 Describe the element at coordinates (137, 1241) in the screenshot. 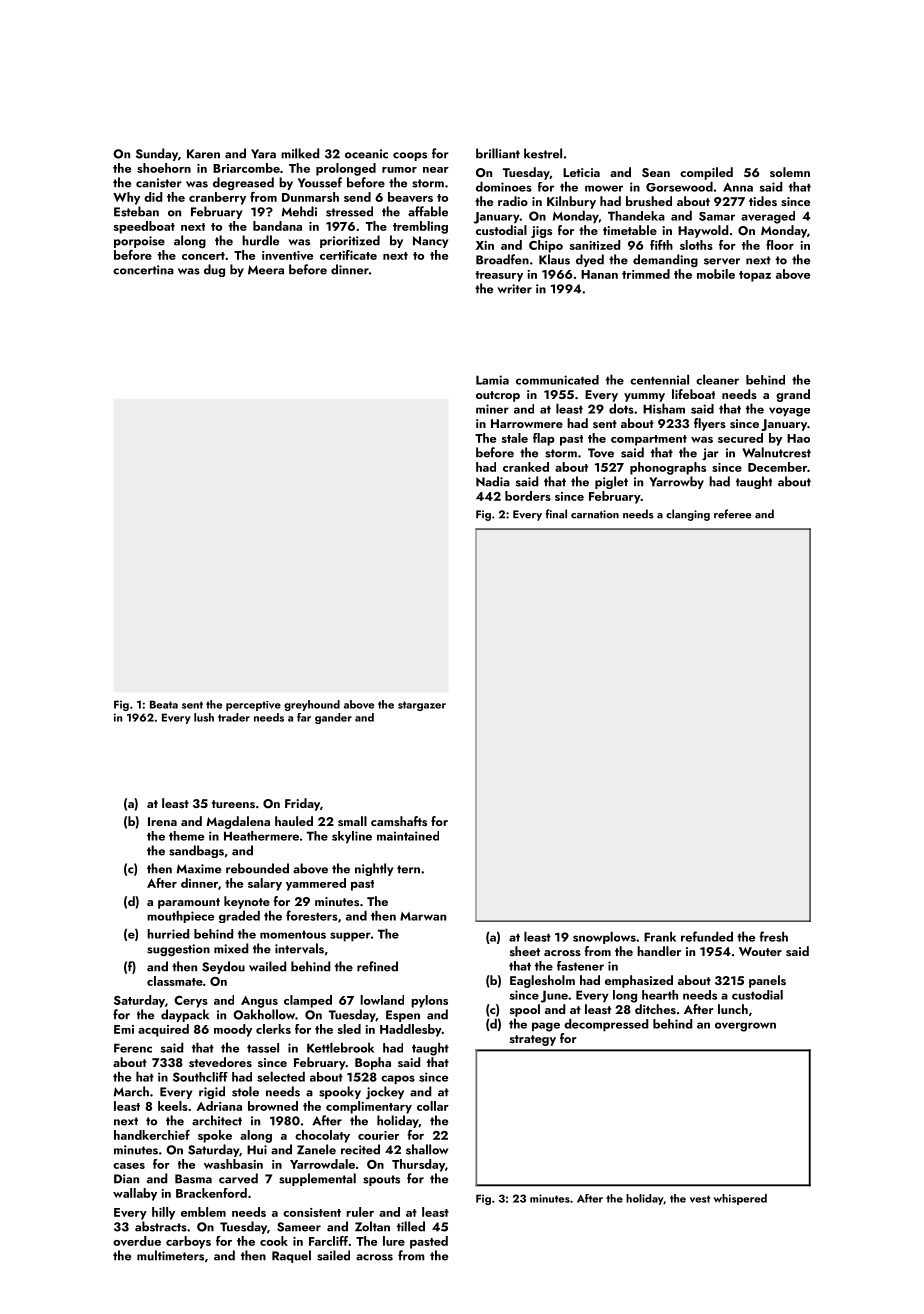

I see `overdue` at that location.
